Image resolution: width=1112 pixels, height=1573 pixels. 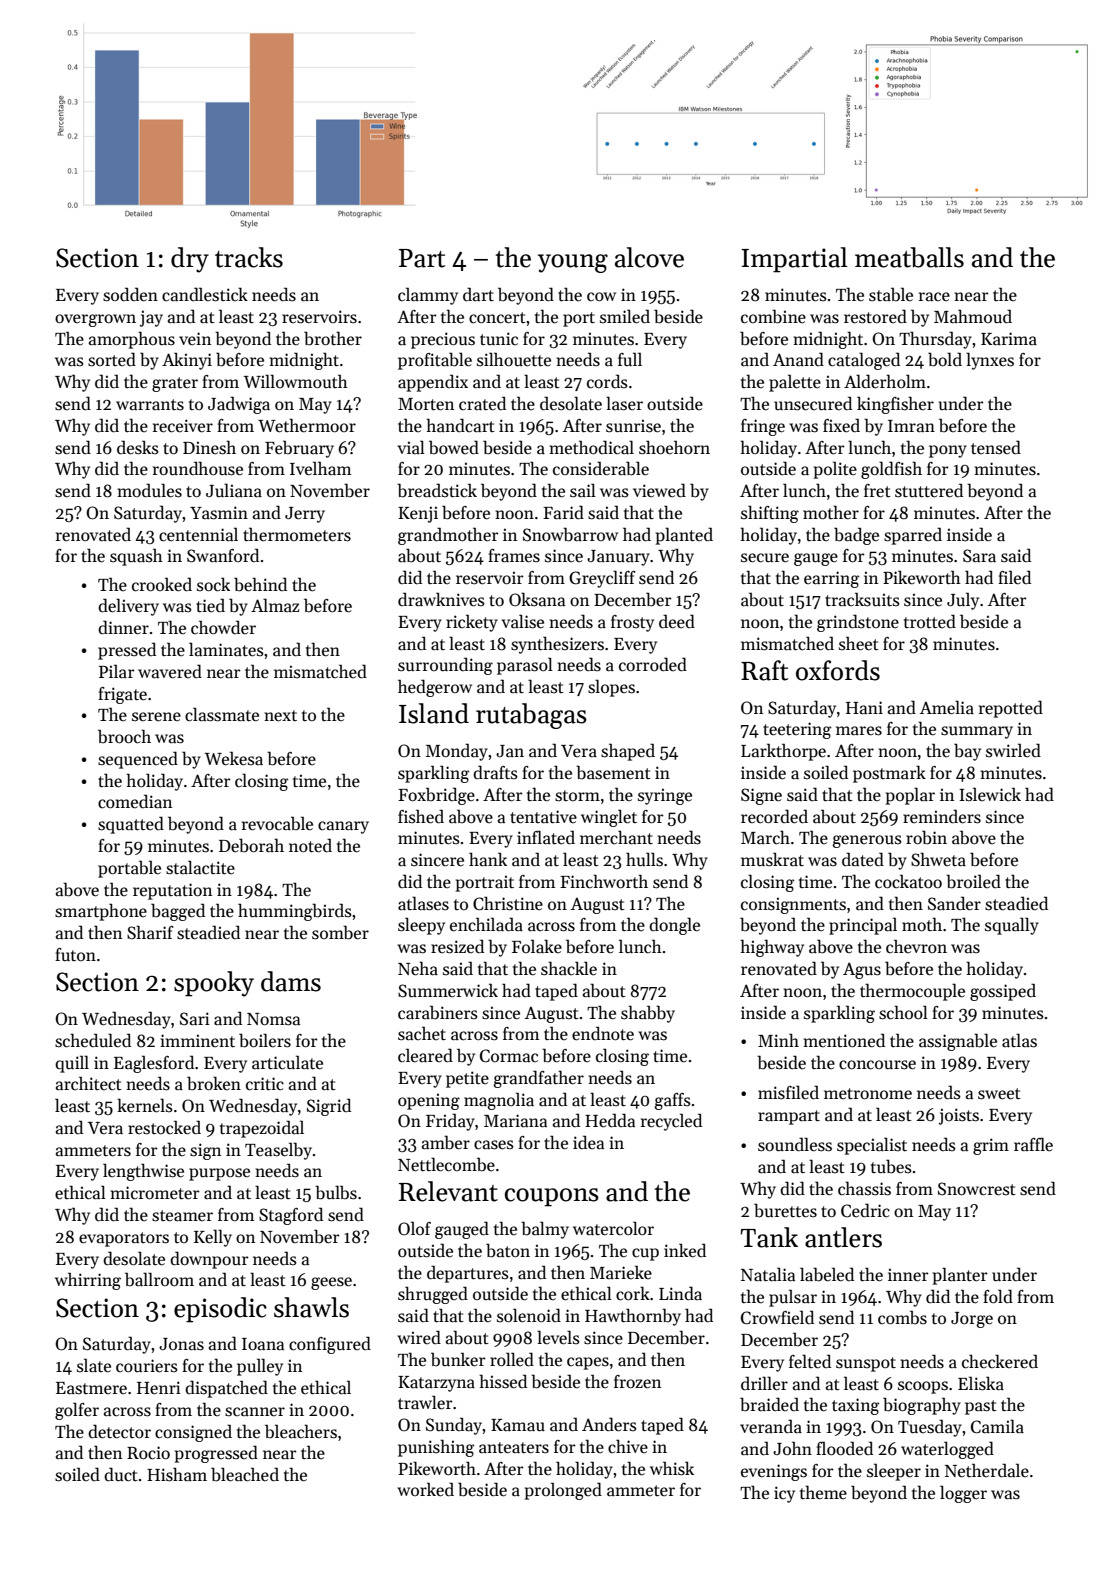 What do you see at coordinates (421, 816) in the screenshot?
I see `fished` at bounding box center [421, 816].
